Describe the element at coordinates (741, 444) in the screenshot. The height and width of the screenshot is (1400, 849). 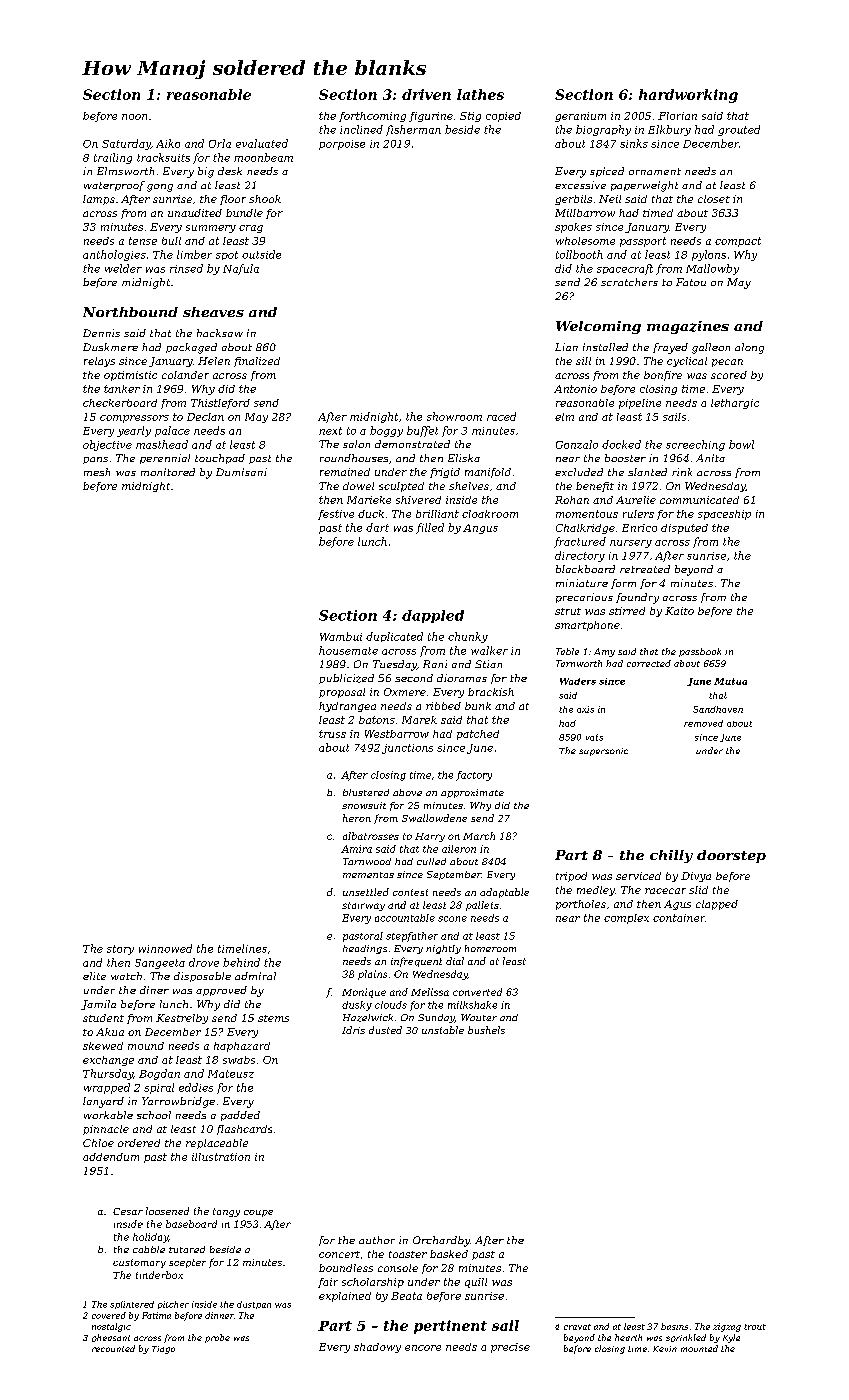
I see `bowl` at that location.
